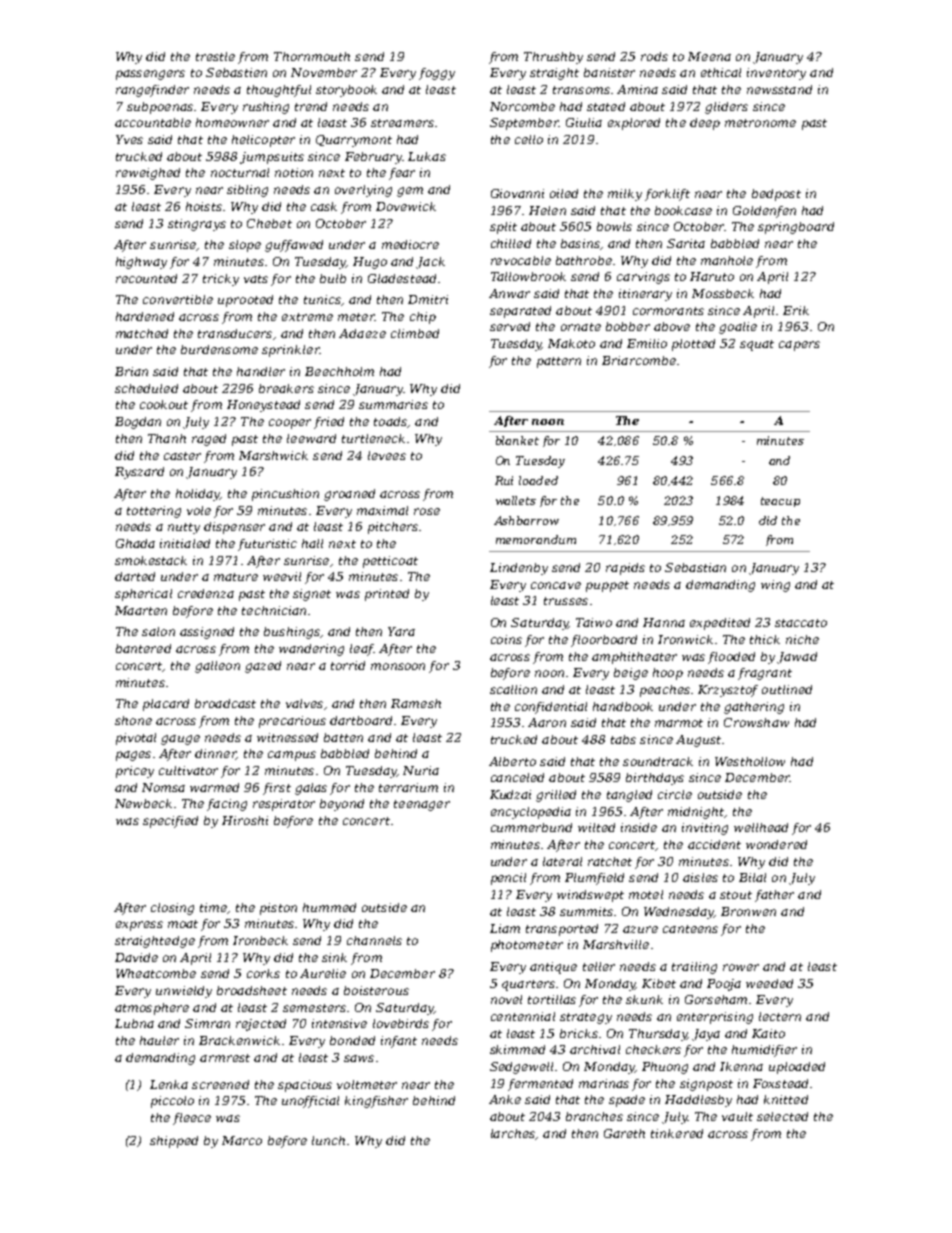  I want to click on confidential, so click(551, 708).
